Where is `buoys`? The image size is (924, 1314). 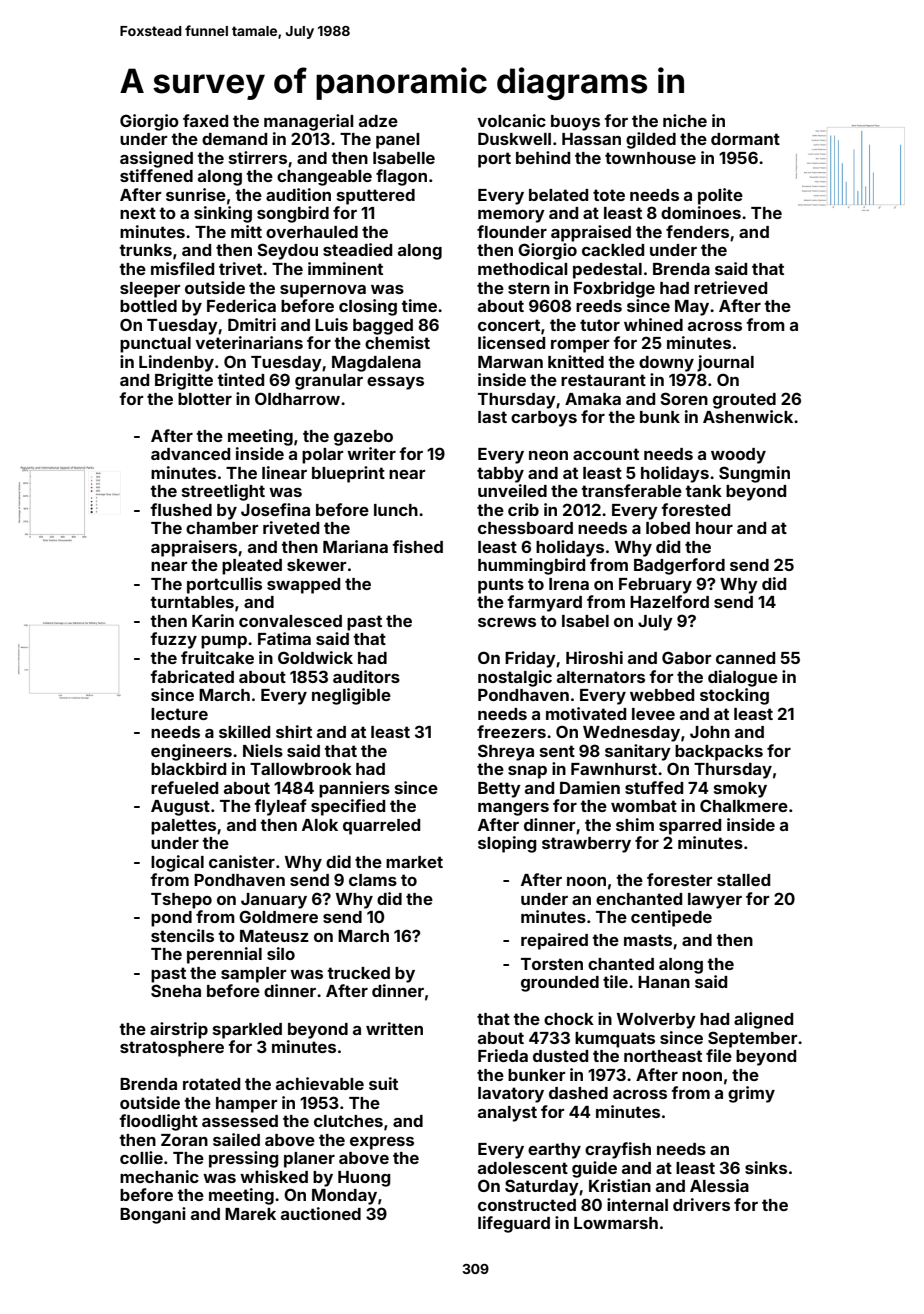 buoys is located at coordinates (575, 123).
